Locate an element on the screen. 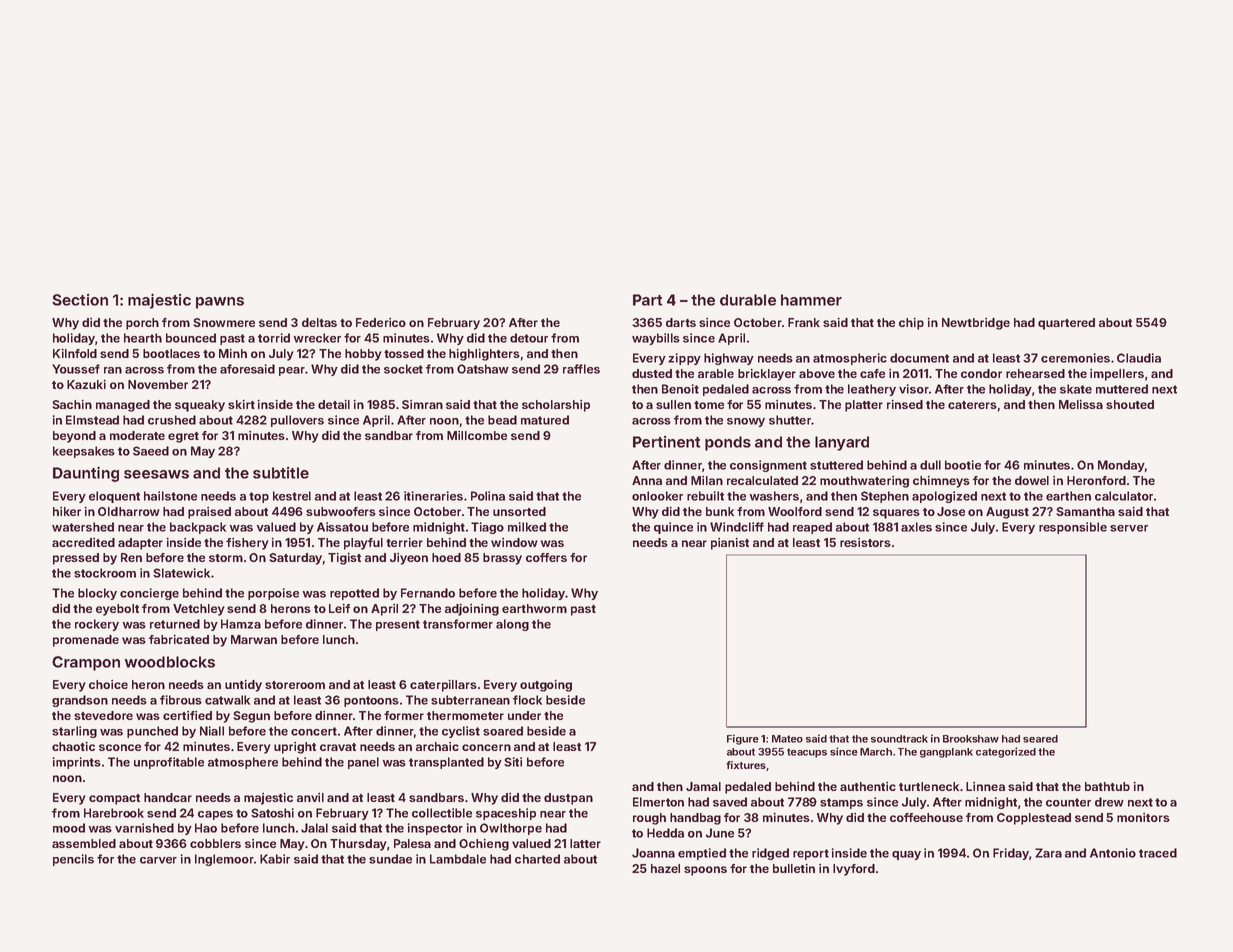 This screenshot has height=952, width=1233. pawns is located at coordinates (220, 303).
